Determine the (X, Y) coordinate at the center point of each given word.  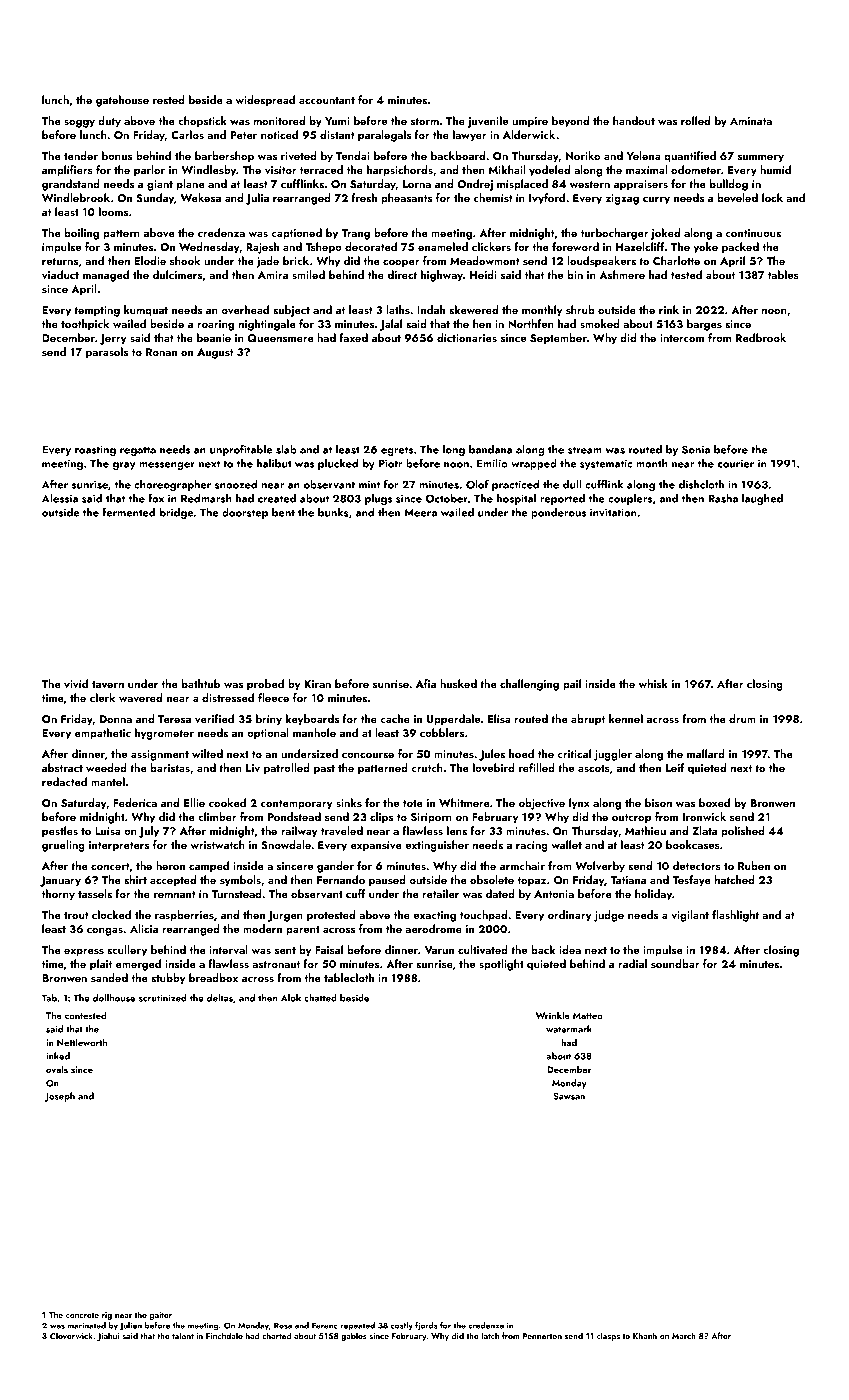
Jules (492, 755)
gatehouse (122, 101)
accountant (327, 100)
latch (490, 1335)
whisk (653, 683)
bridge (176, 513)
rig (107, 1316)
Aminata (751, 121)
